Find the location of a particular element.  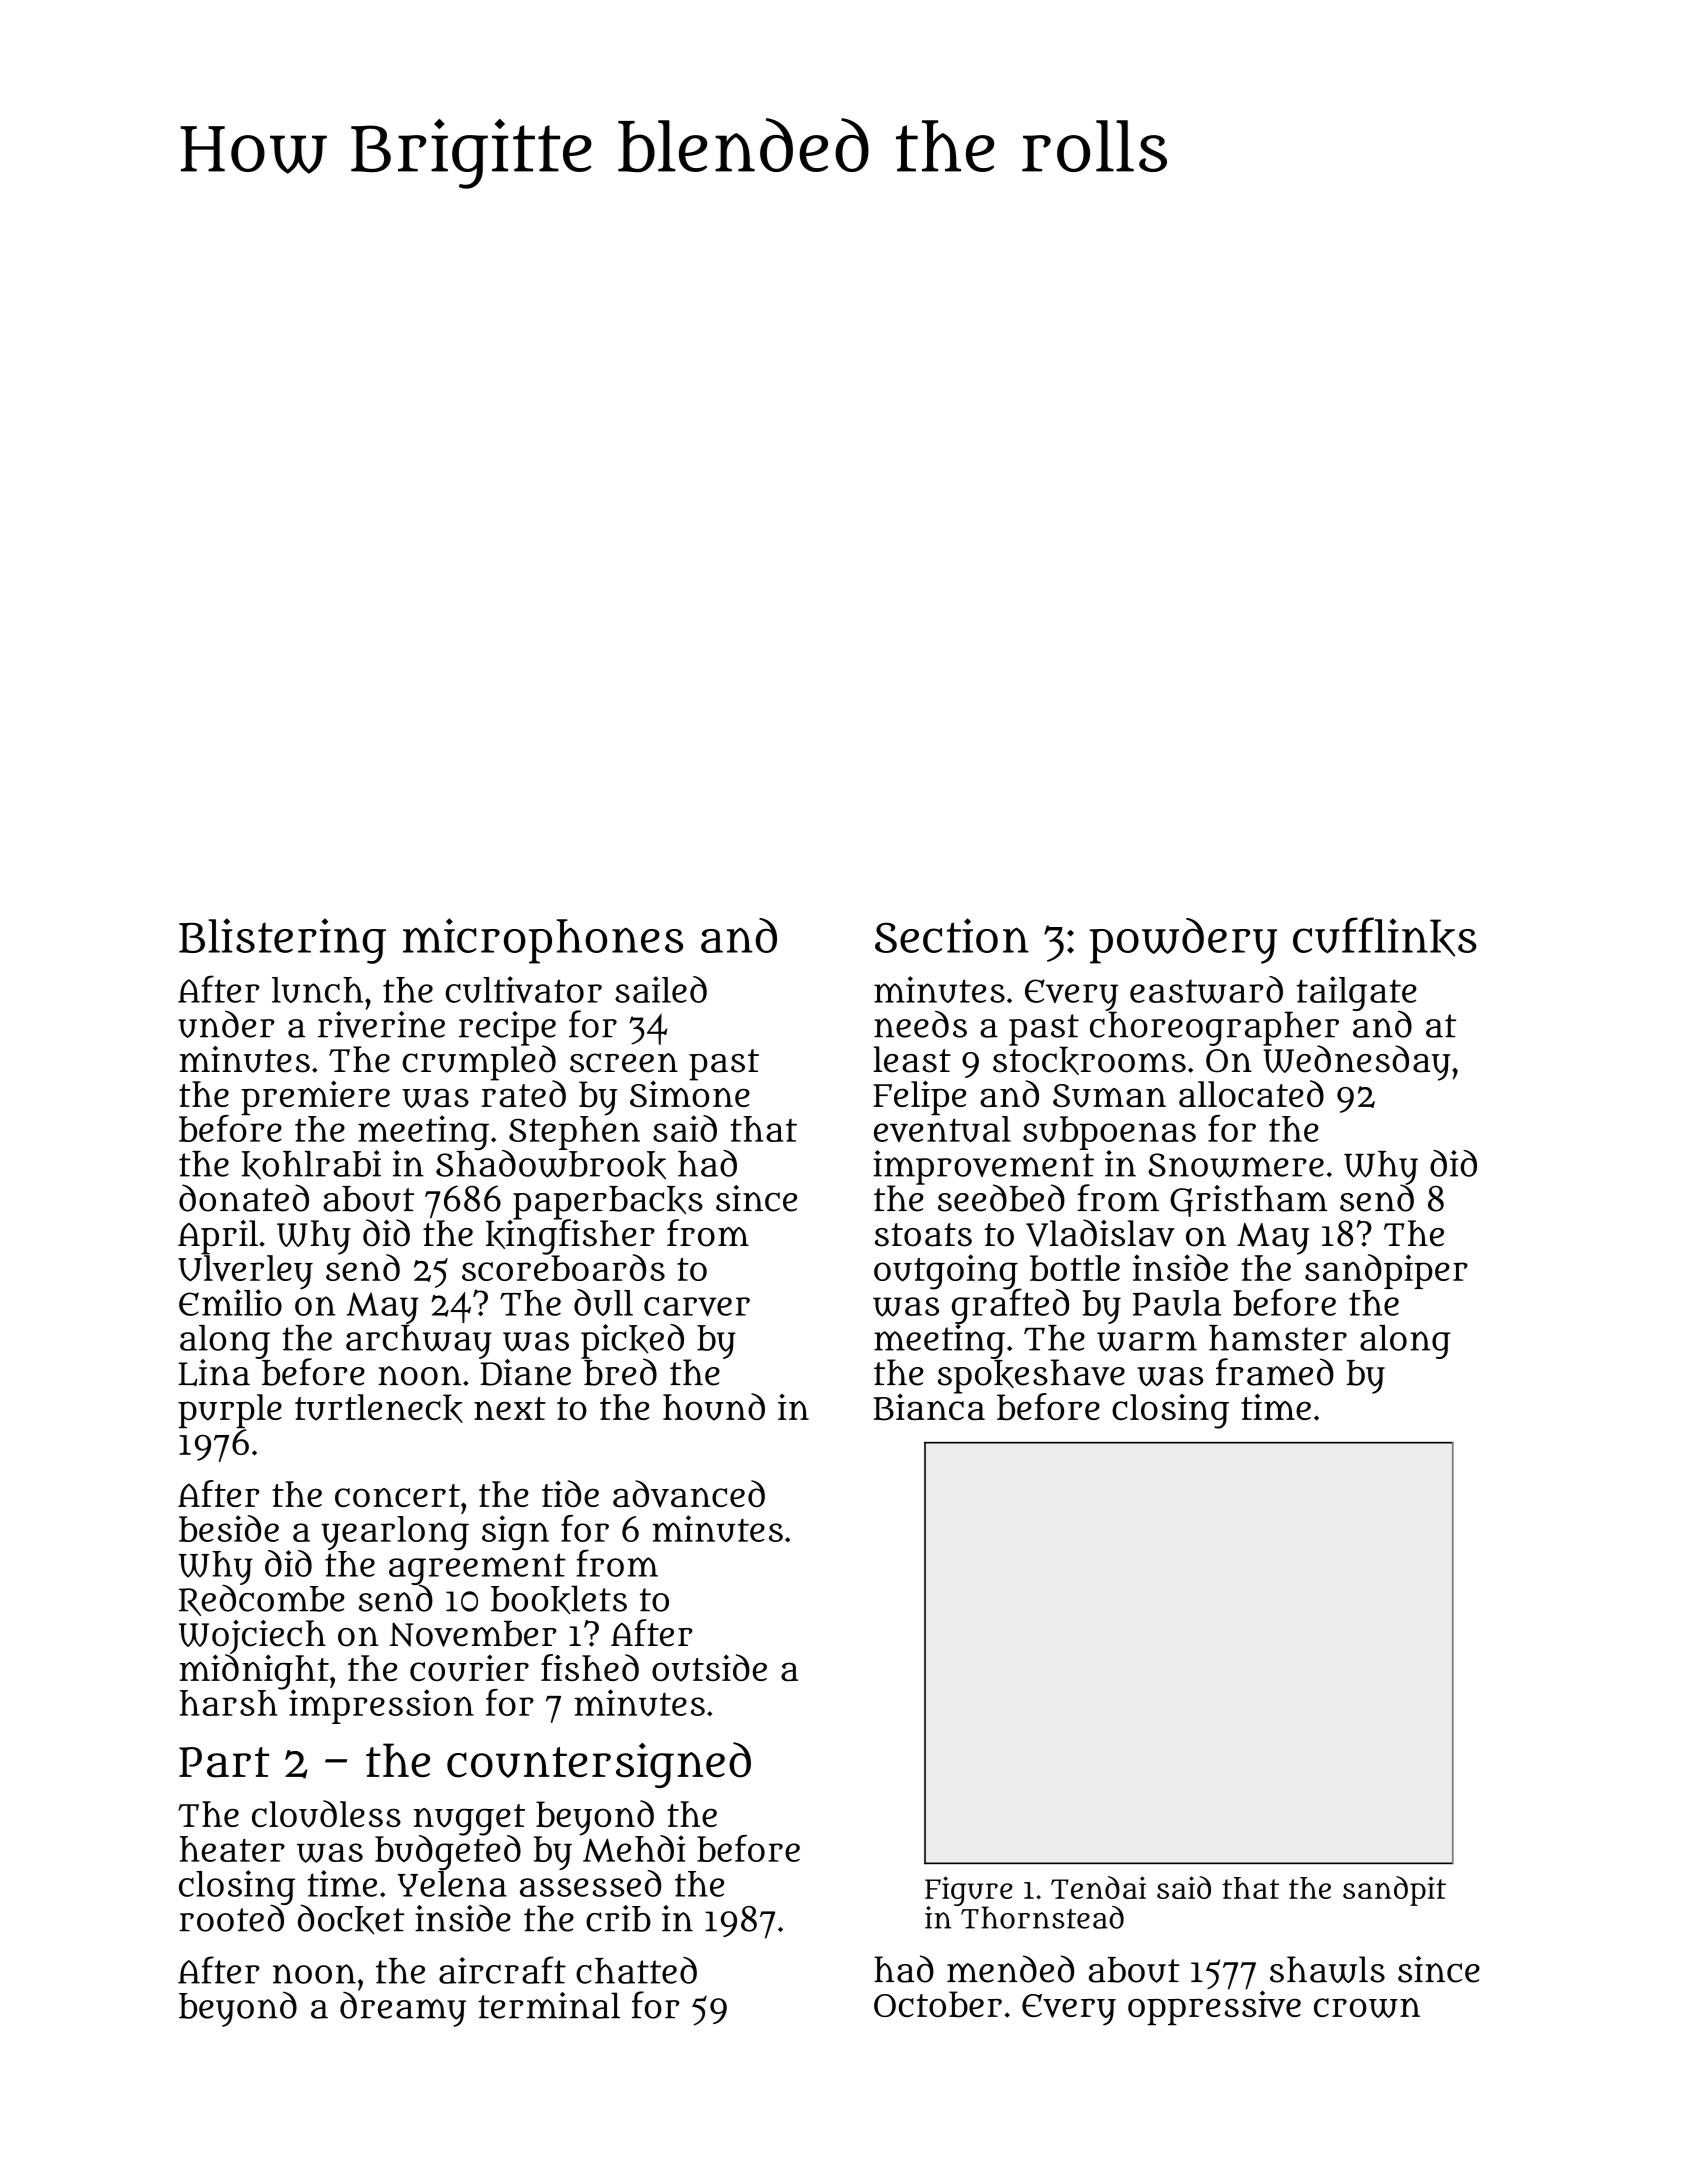

Bianca is located at coordinates (929, 1407).
